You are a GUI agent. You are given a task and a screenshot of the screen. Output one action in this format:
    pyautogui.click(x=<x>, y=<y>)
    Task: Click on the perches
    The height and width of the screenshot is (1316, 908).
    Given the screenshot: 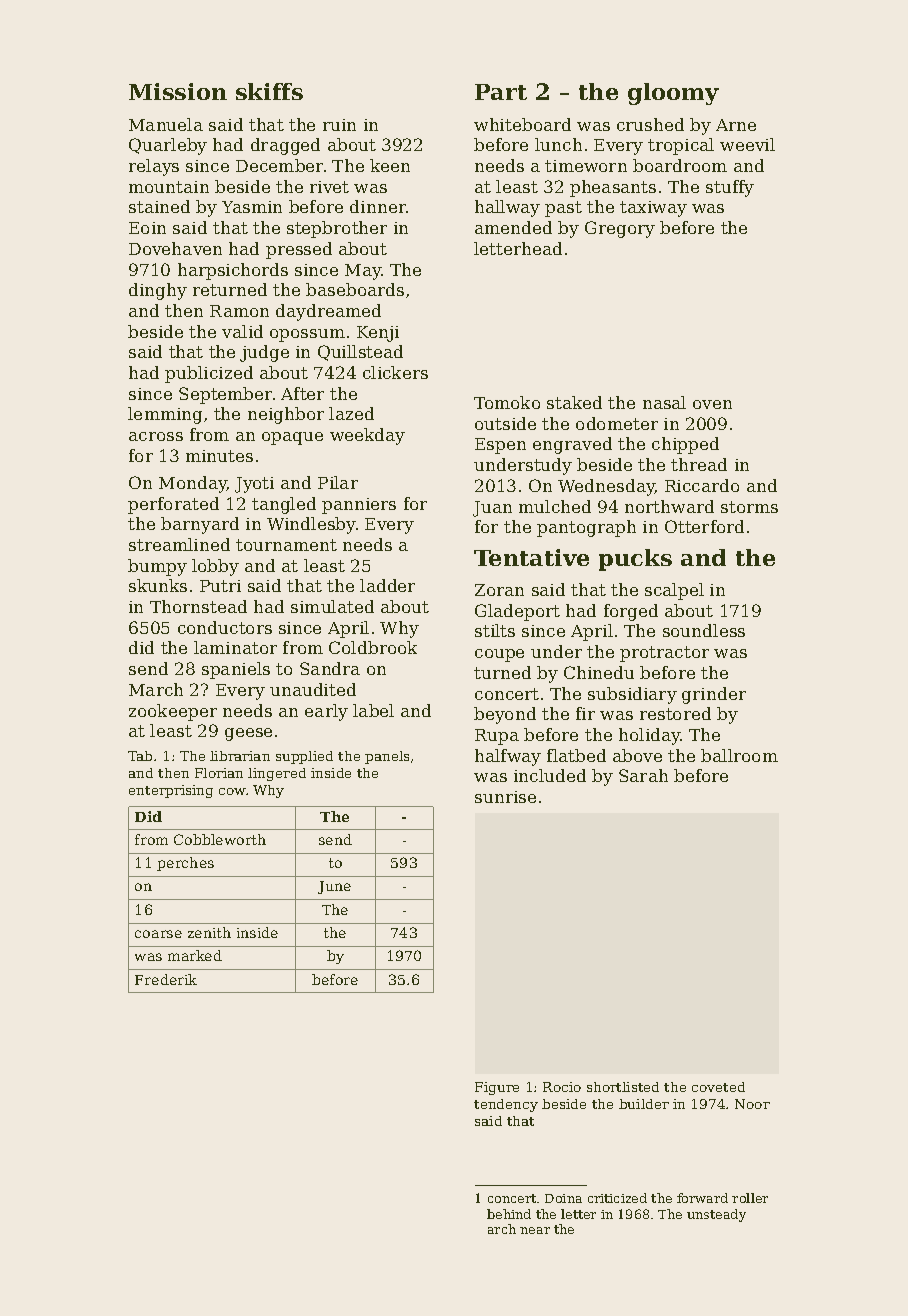 What is the action you would take?
    pyautogui.click(x=185, y=864)
